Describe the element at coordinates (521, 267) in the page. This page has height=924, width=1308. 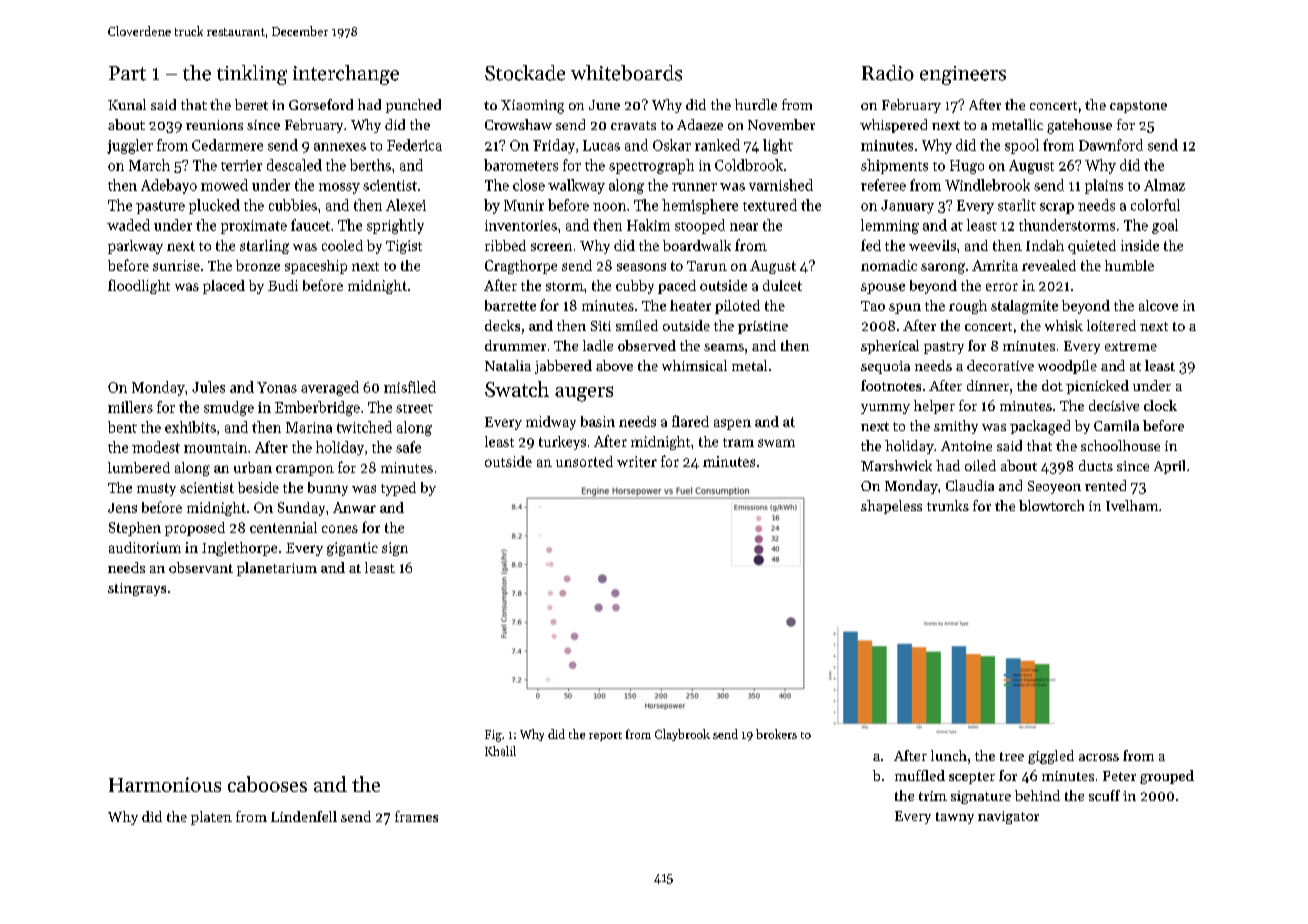
I see `Cragthorpe` at that location.
